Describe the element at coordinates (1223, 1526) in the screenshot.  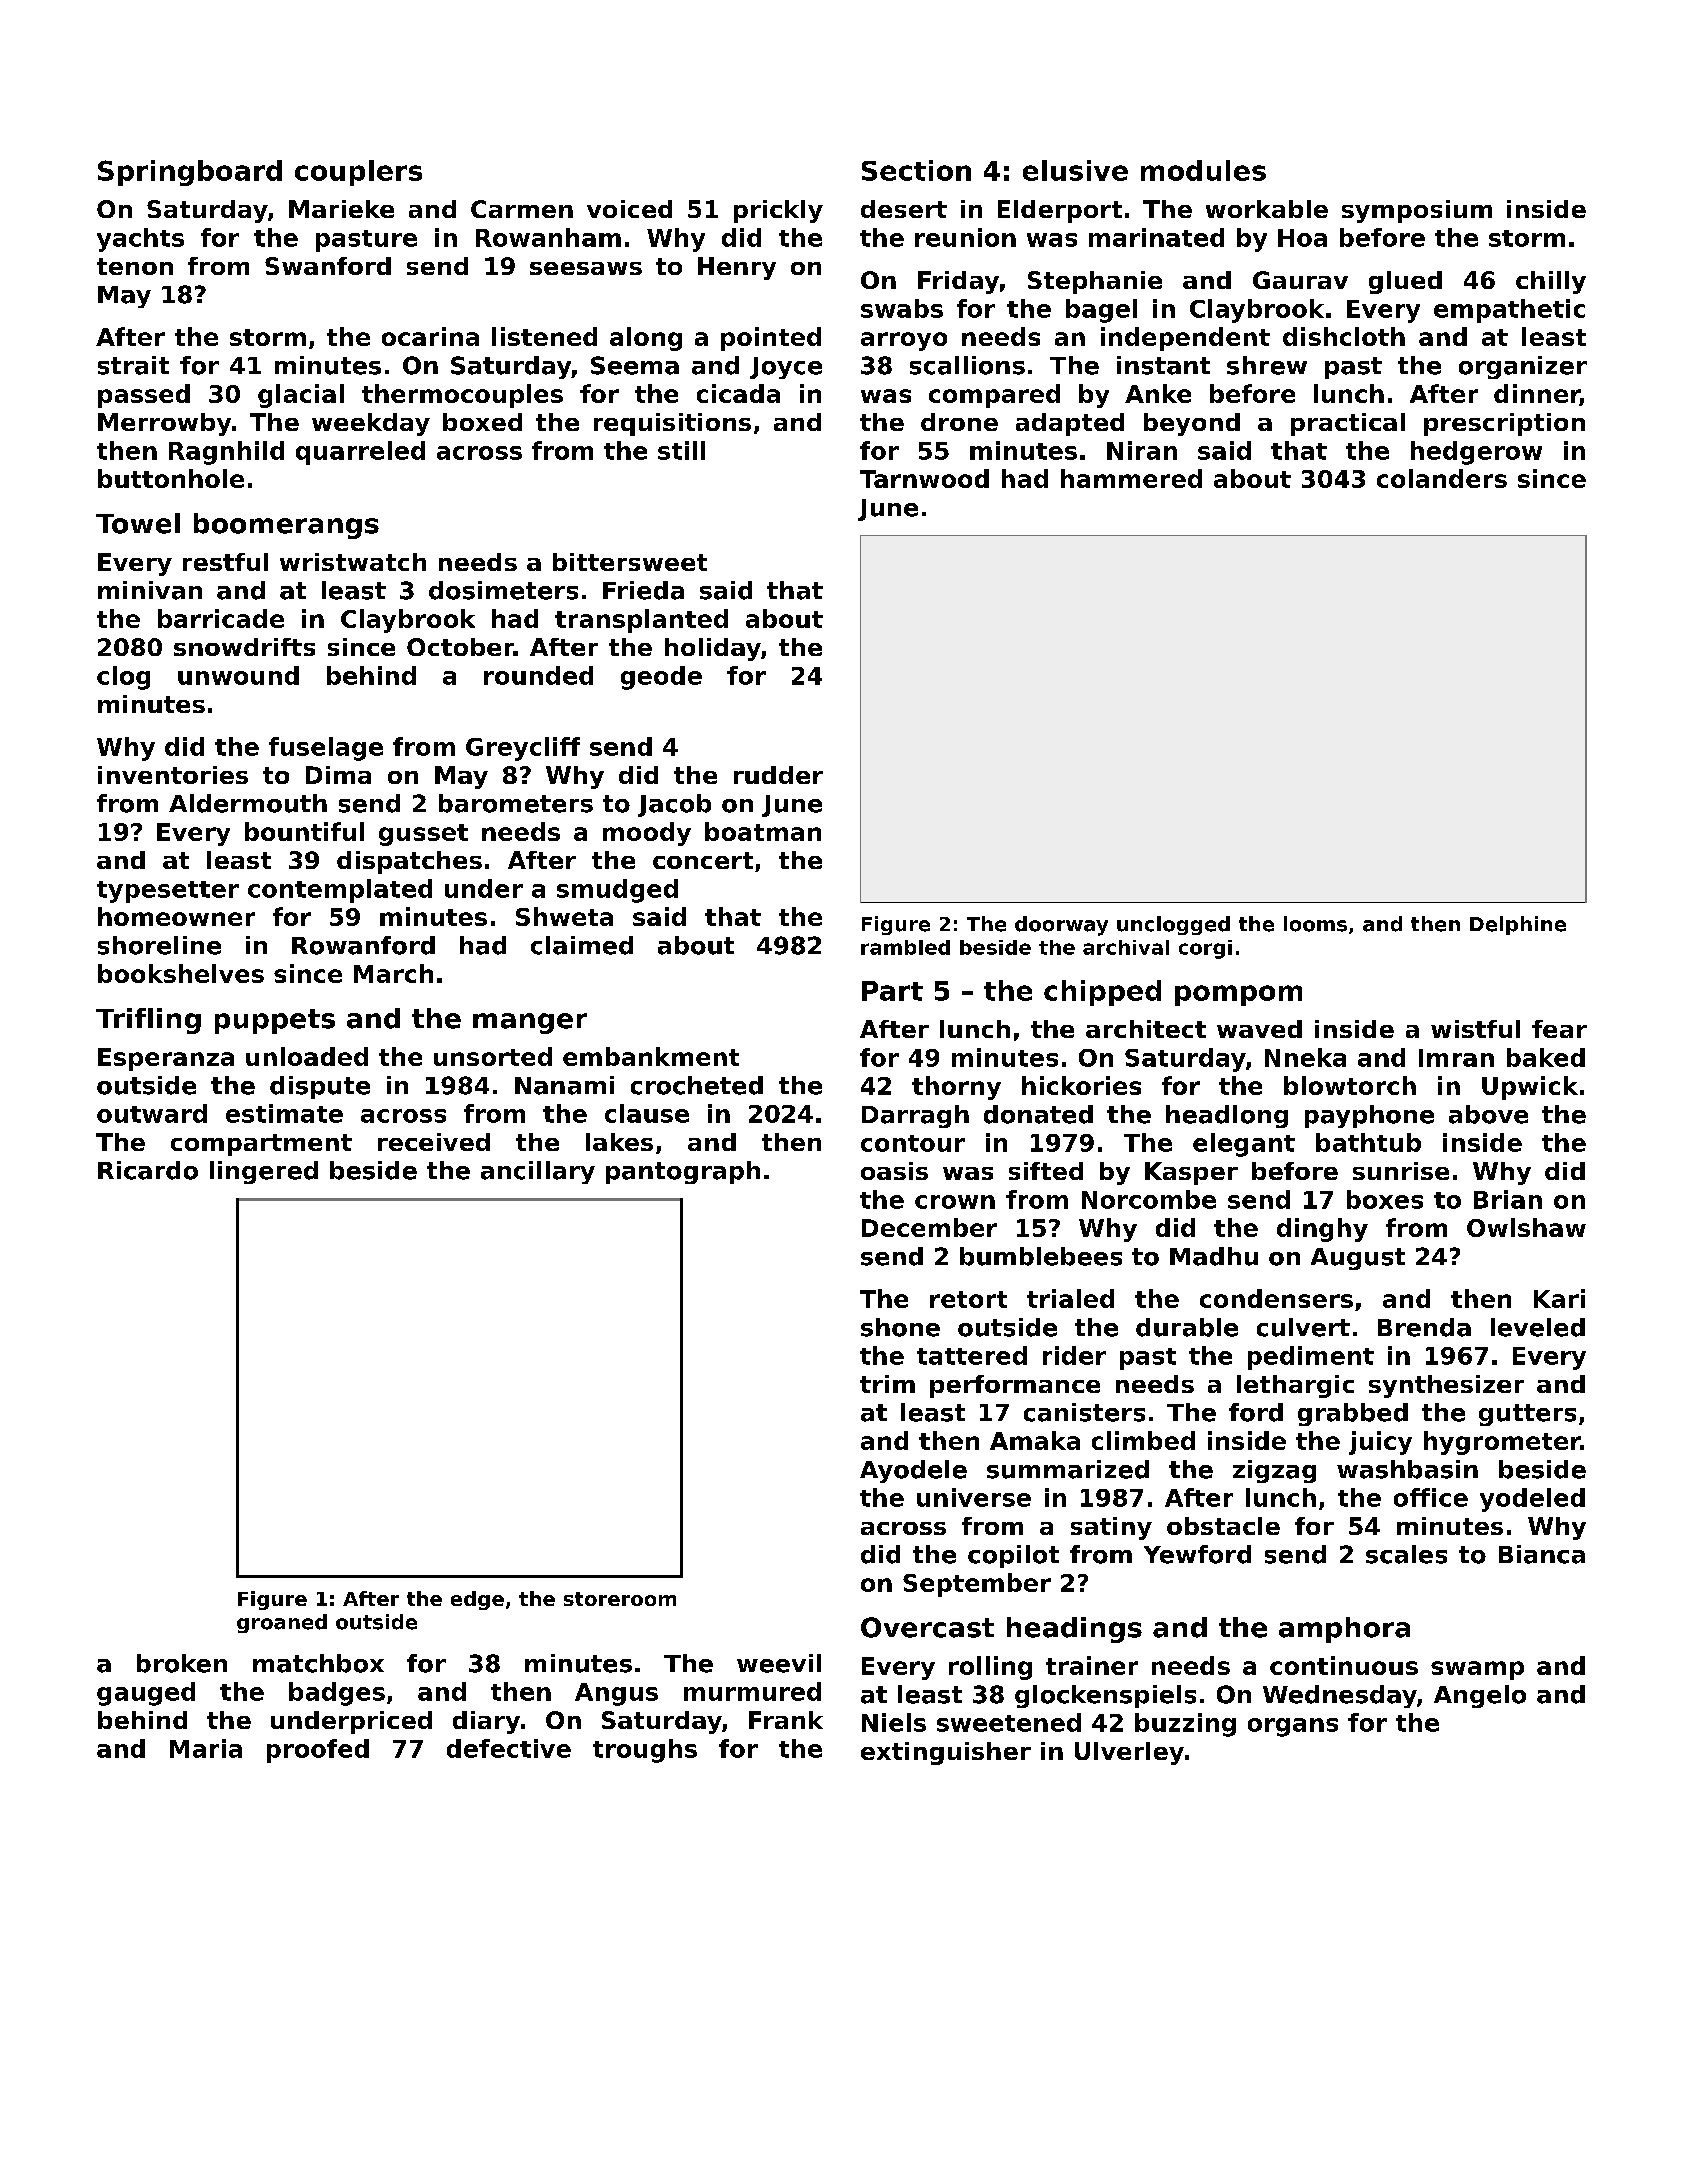
I see `obstacle` at that location.
